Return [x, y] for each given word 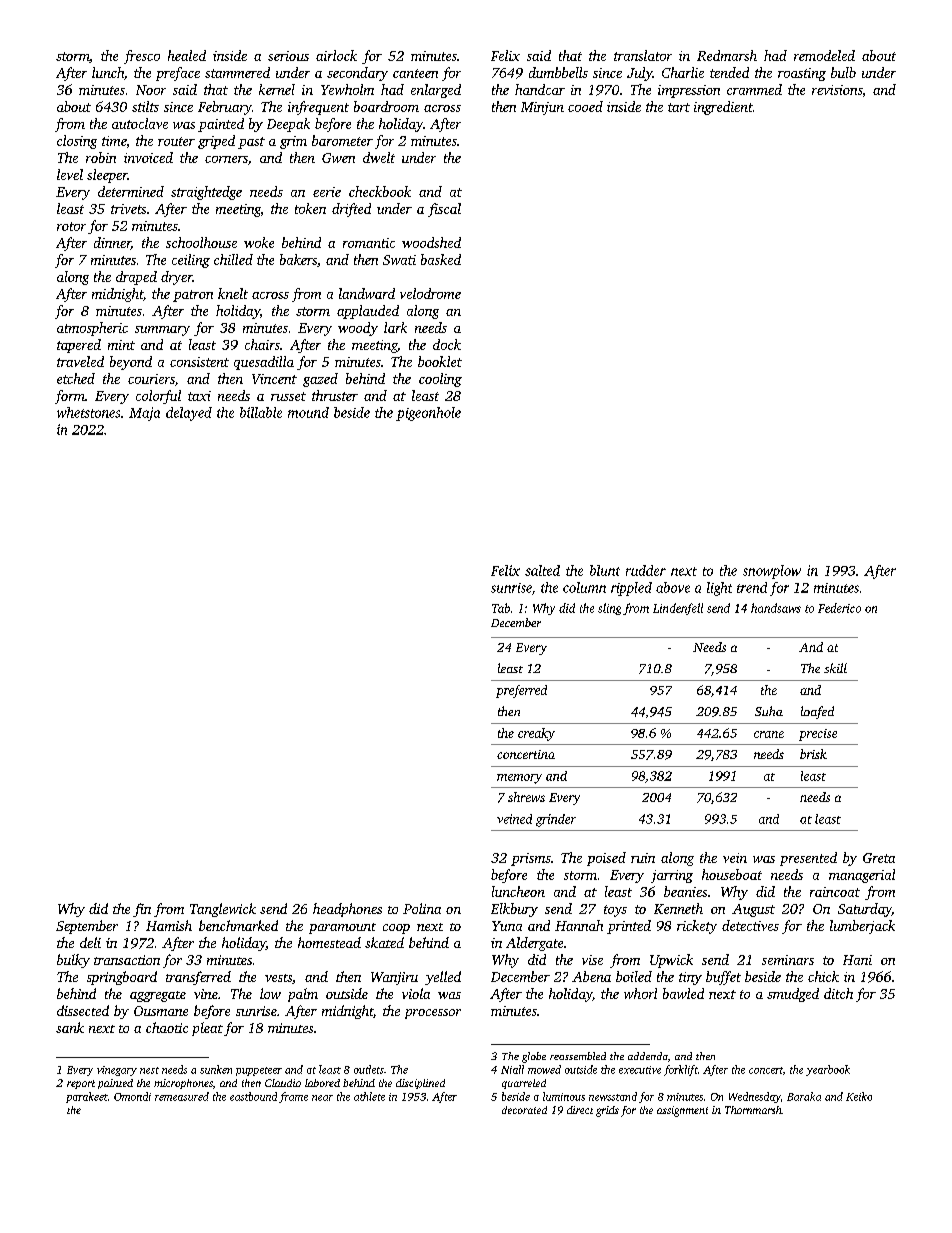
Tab [501, 608]
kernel [277, 89]
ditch [838, 993]
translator [643, 55]
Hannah [579, 925]
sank [70, 1027]
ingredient [723, 108]
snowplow [772, 572]
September [87, 927]
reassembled [578, 1056]
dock [447, 344]
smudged [793, 995]
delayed [189, 414]
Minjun [542, 108]
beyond [131, 363]
